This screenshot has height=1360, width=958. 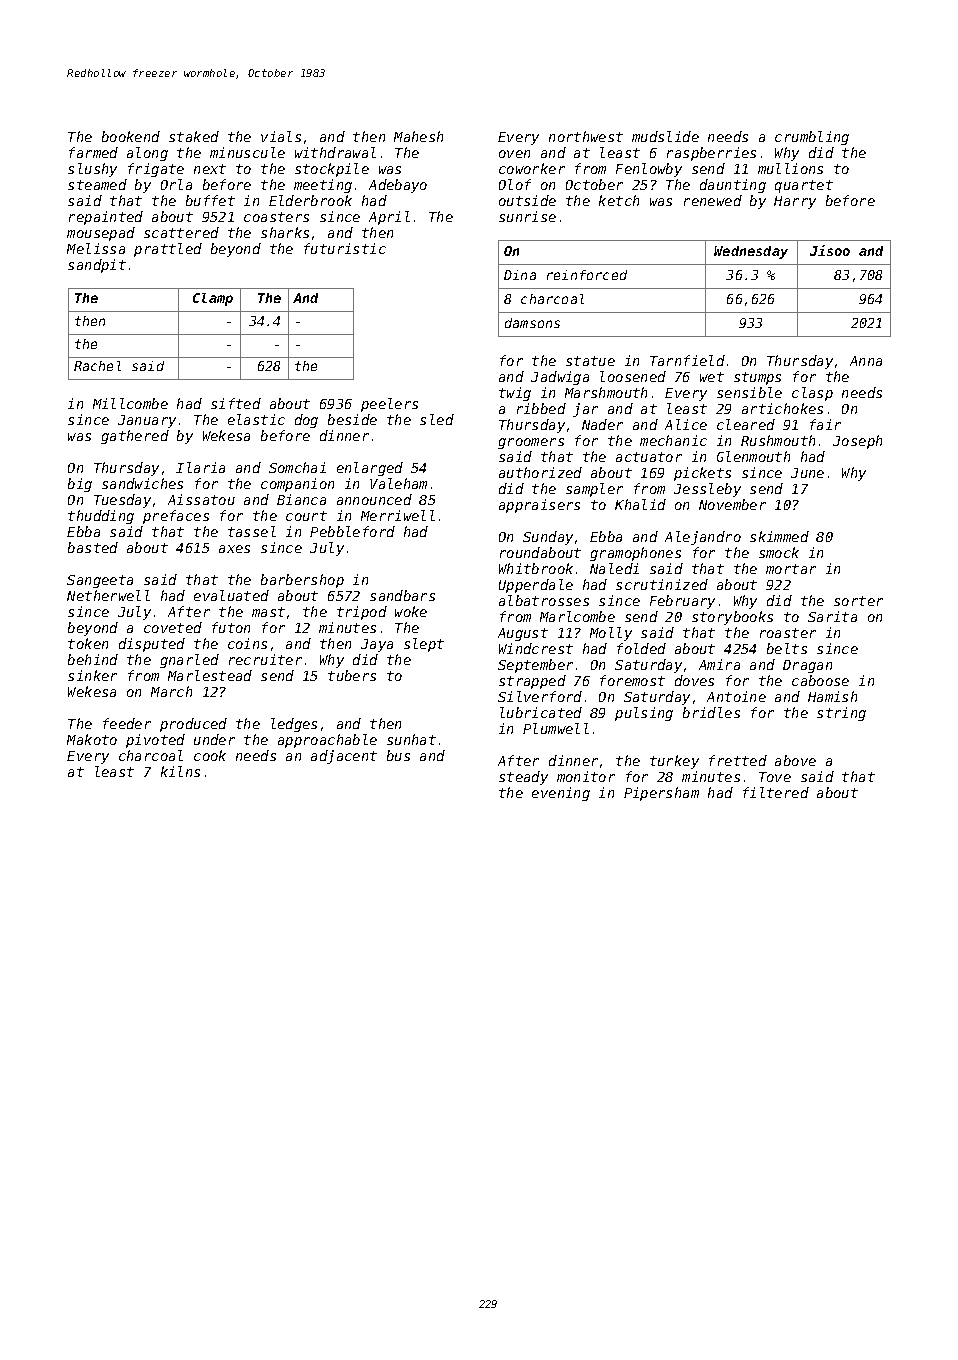 What do you see at coordinates (236, 403) in the screenshot?
I see `sifted` at bounding box center [236, 403].
